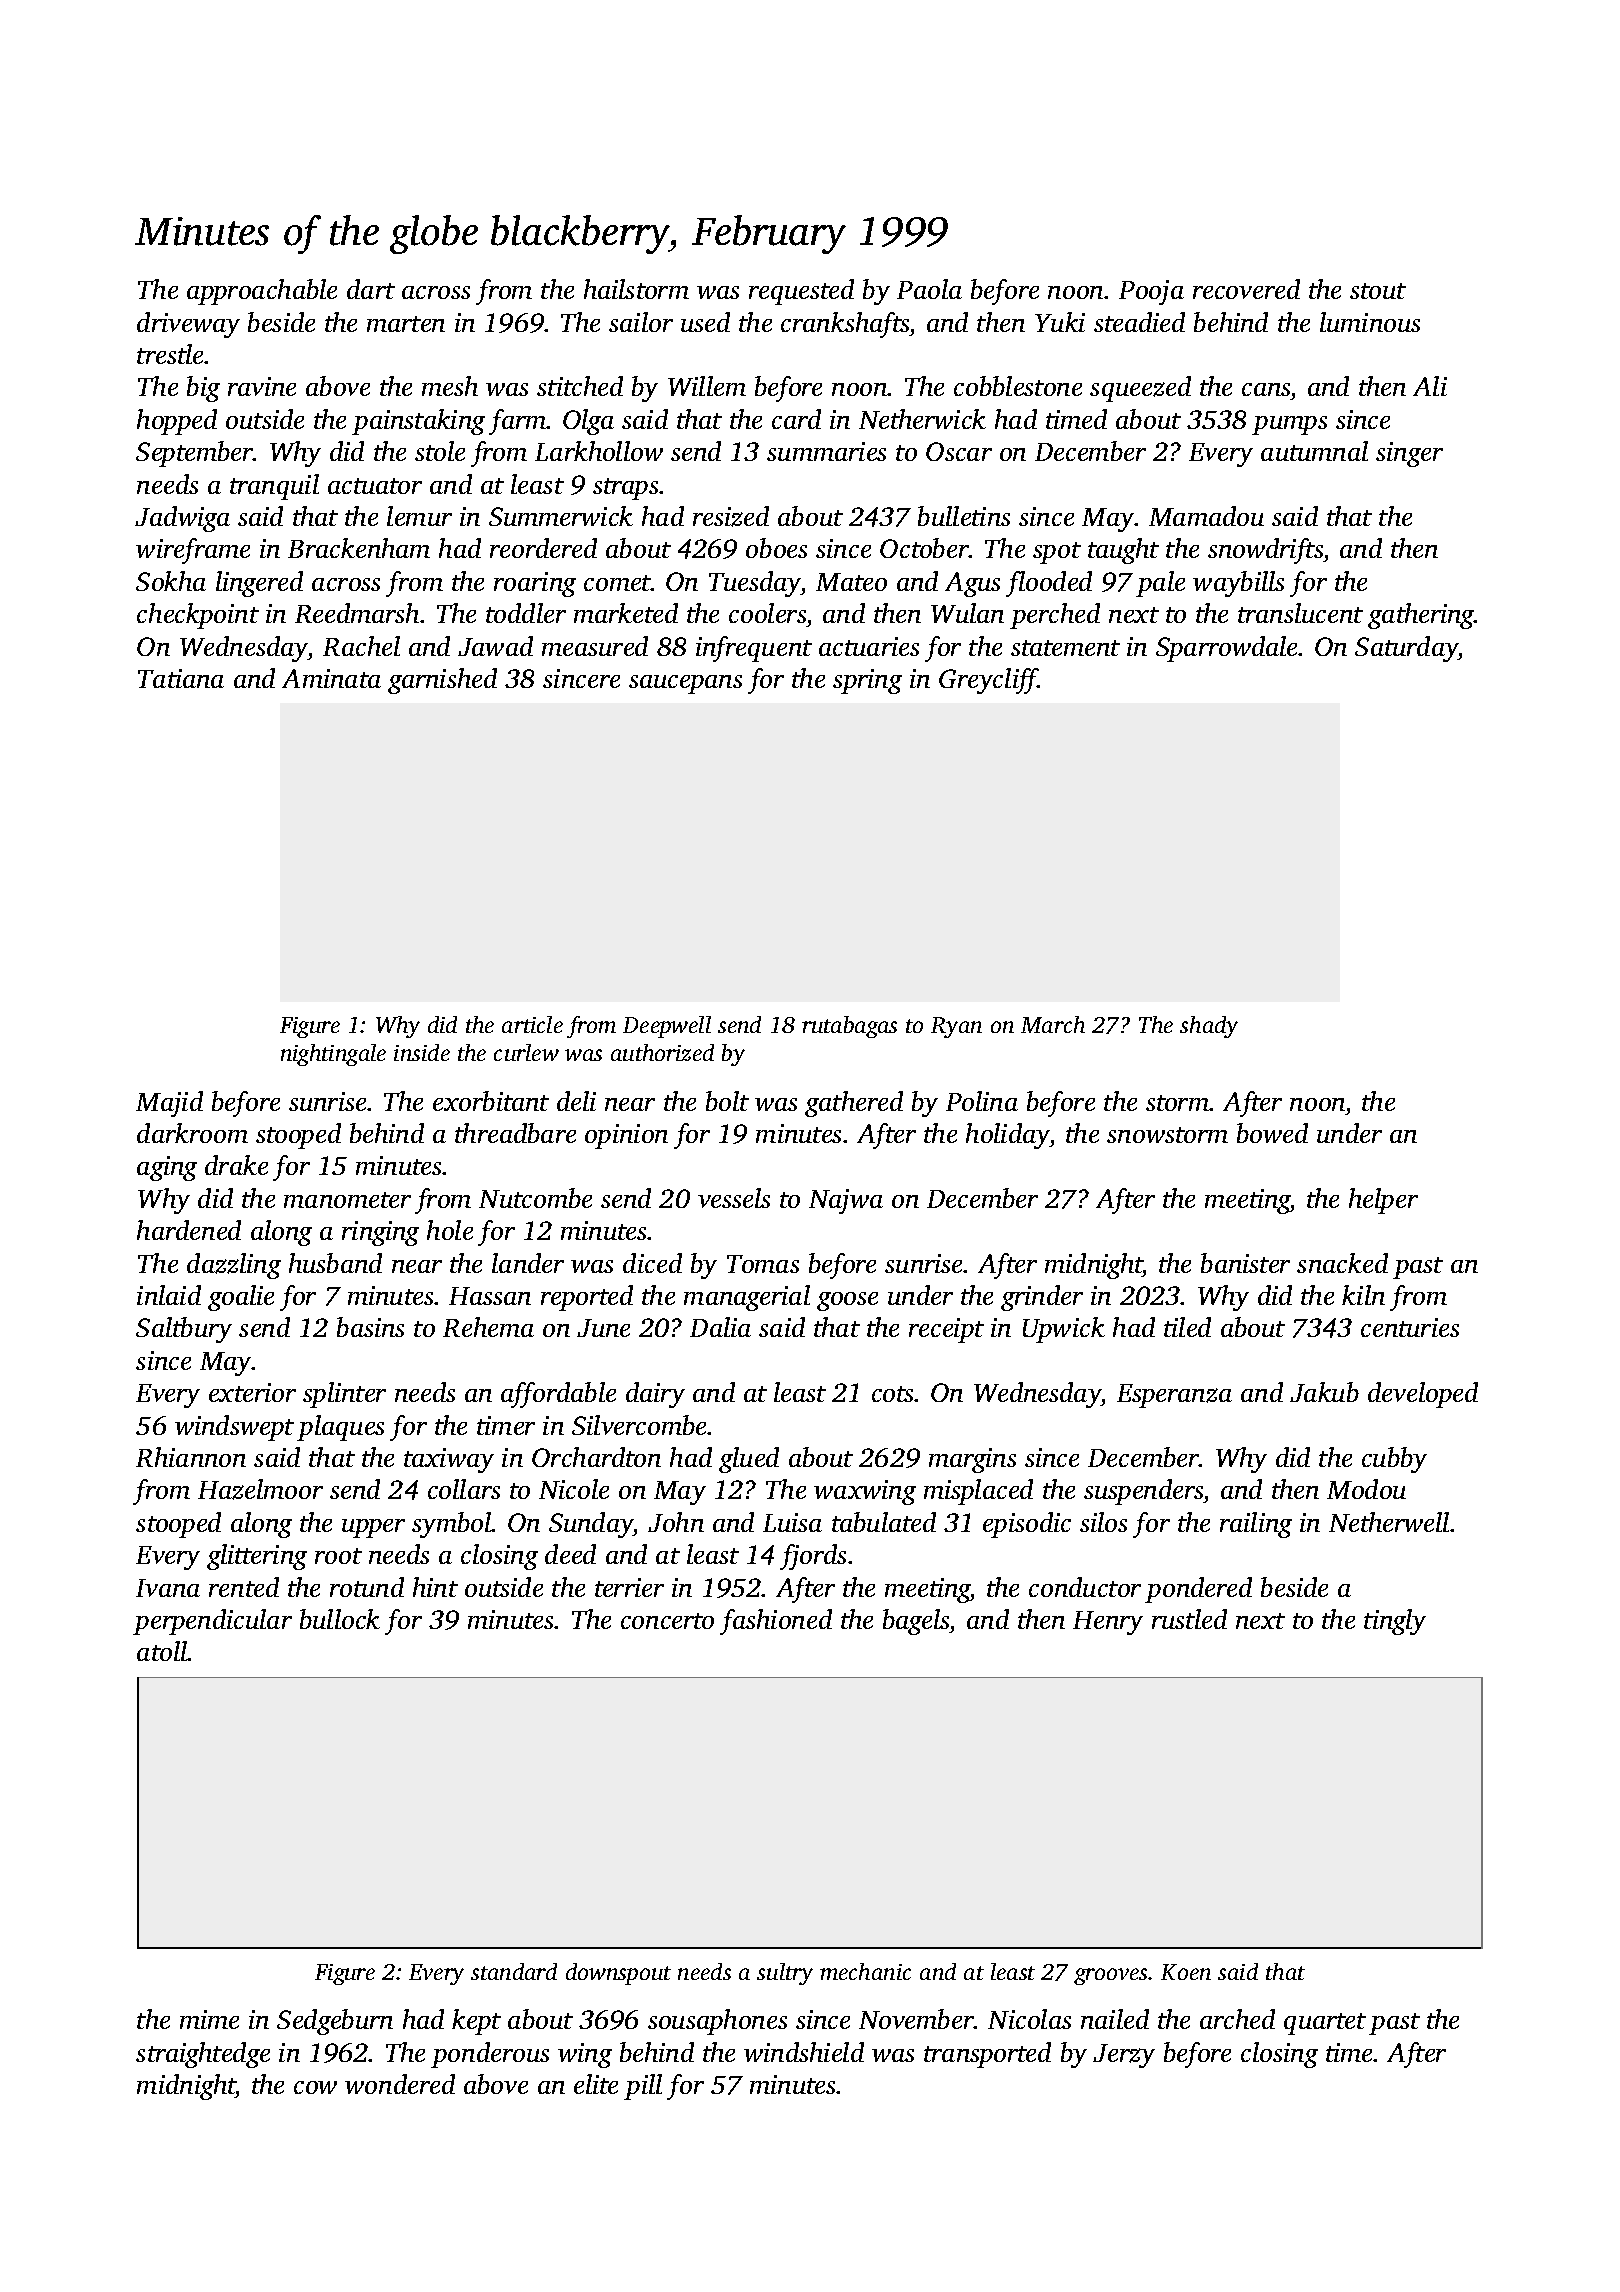 The image size is (1620, 2292). I want to click on shady, so click(1209, 1027).
